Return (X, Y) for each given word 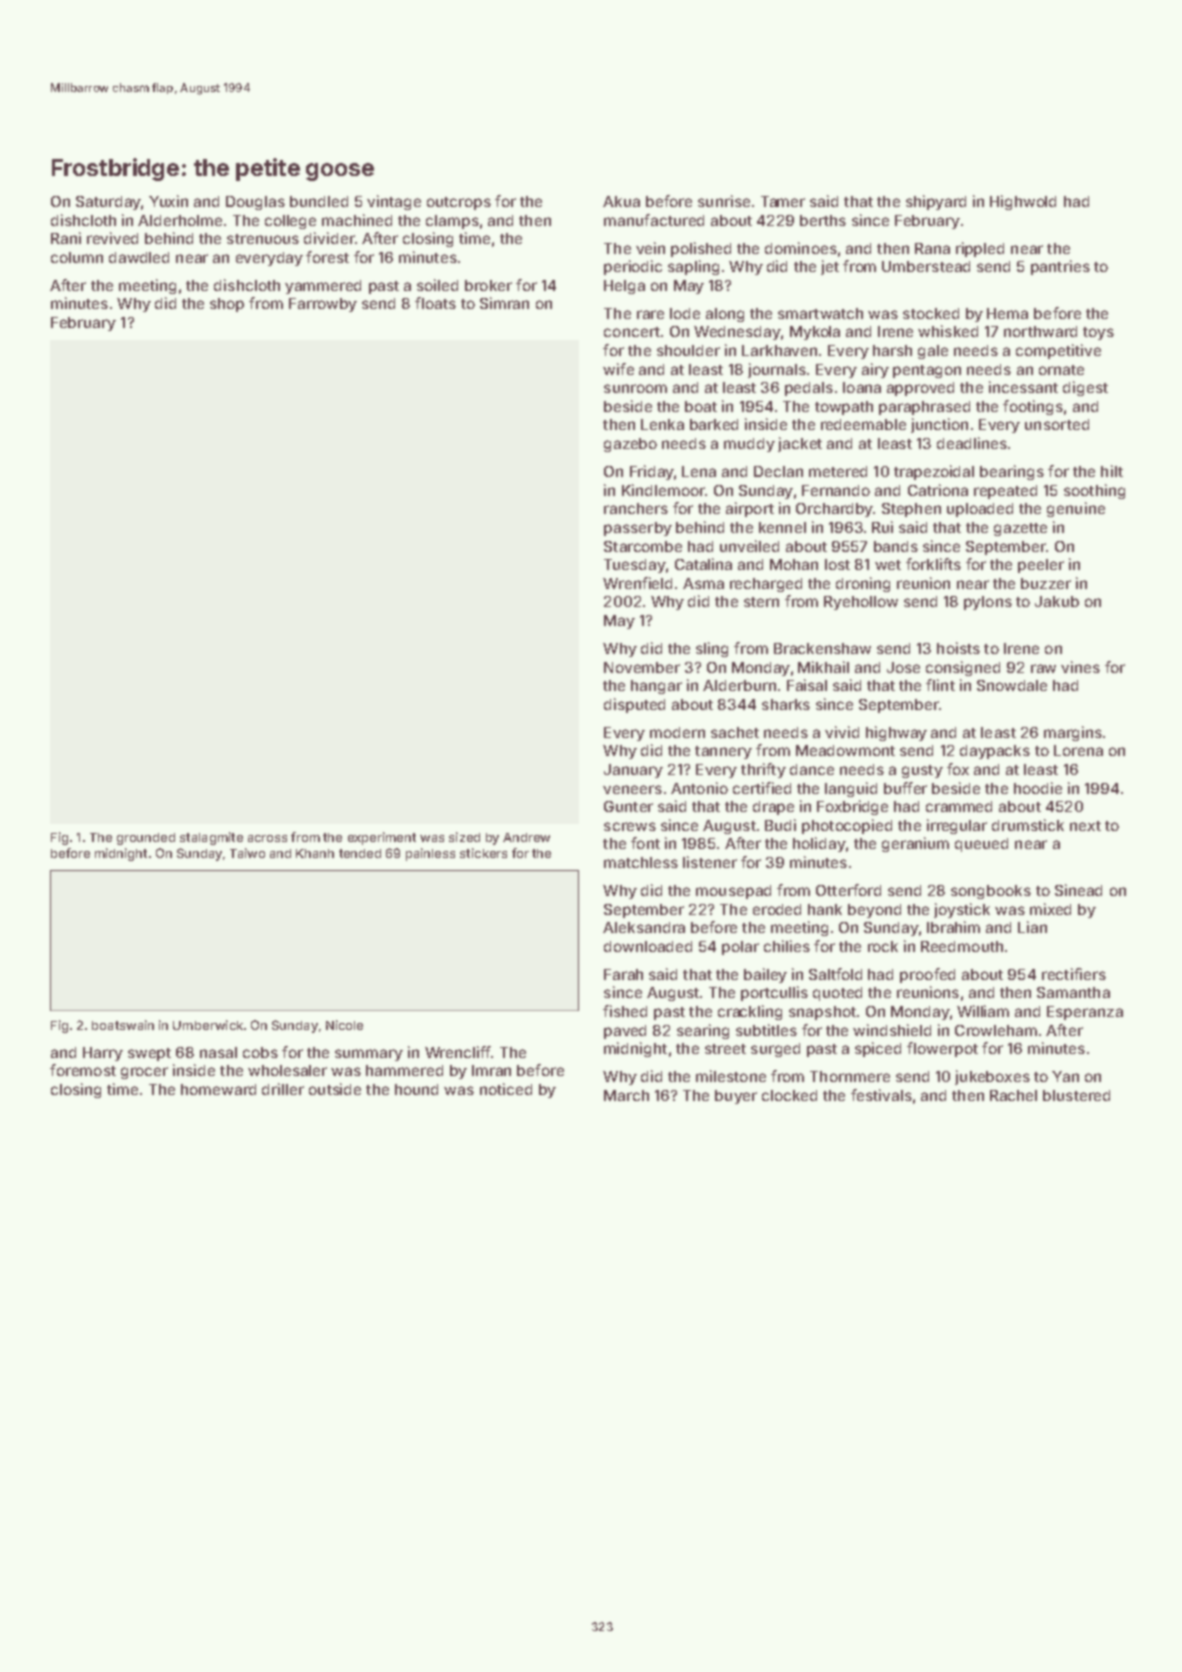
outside (335, 1089)
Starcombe (643, 546)
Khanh (315, 853)
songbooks (991, 892)
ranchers (636, 508)
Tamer (783, 201)
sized (464, 837)
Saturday (108, 203)
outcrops (459, 203)
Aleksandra (644, 927)
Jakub (1057, 601)
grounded (146, 839)
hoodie (1038, 788)
